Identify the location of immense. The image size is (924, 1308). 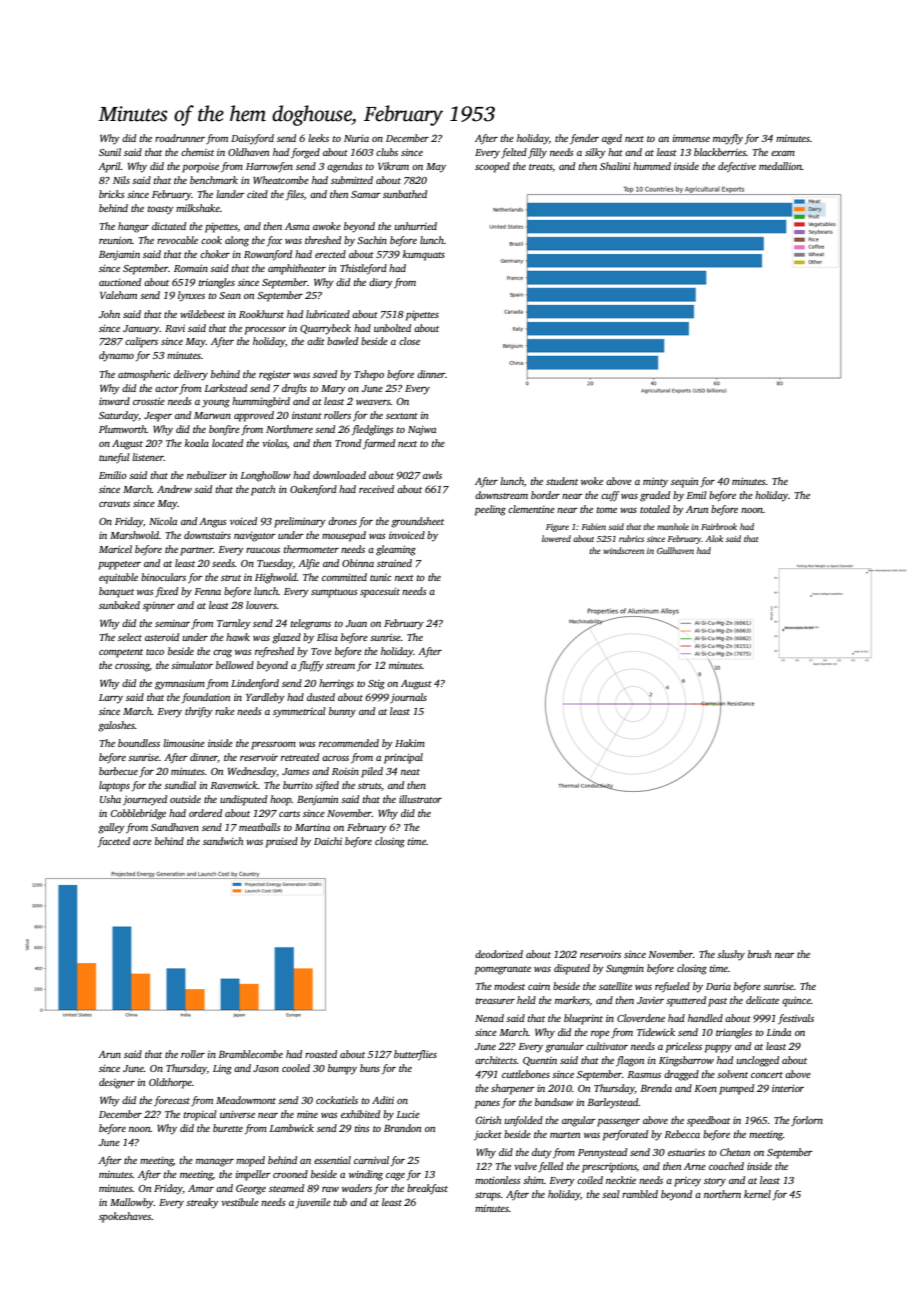
(691, 138).
